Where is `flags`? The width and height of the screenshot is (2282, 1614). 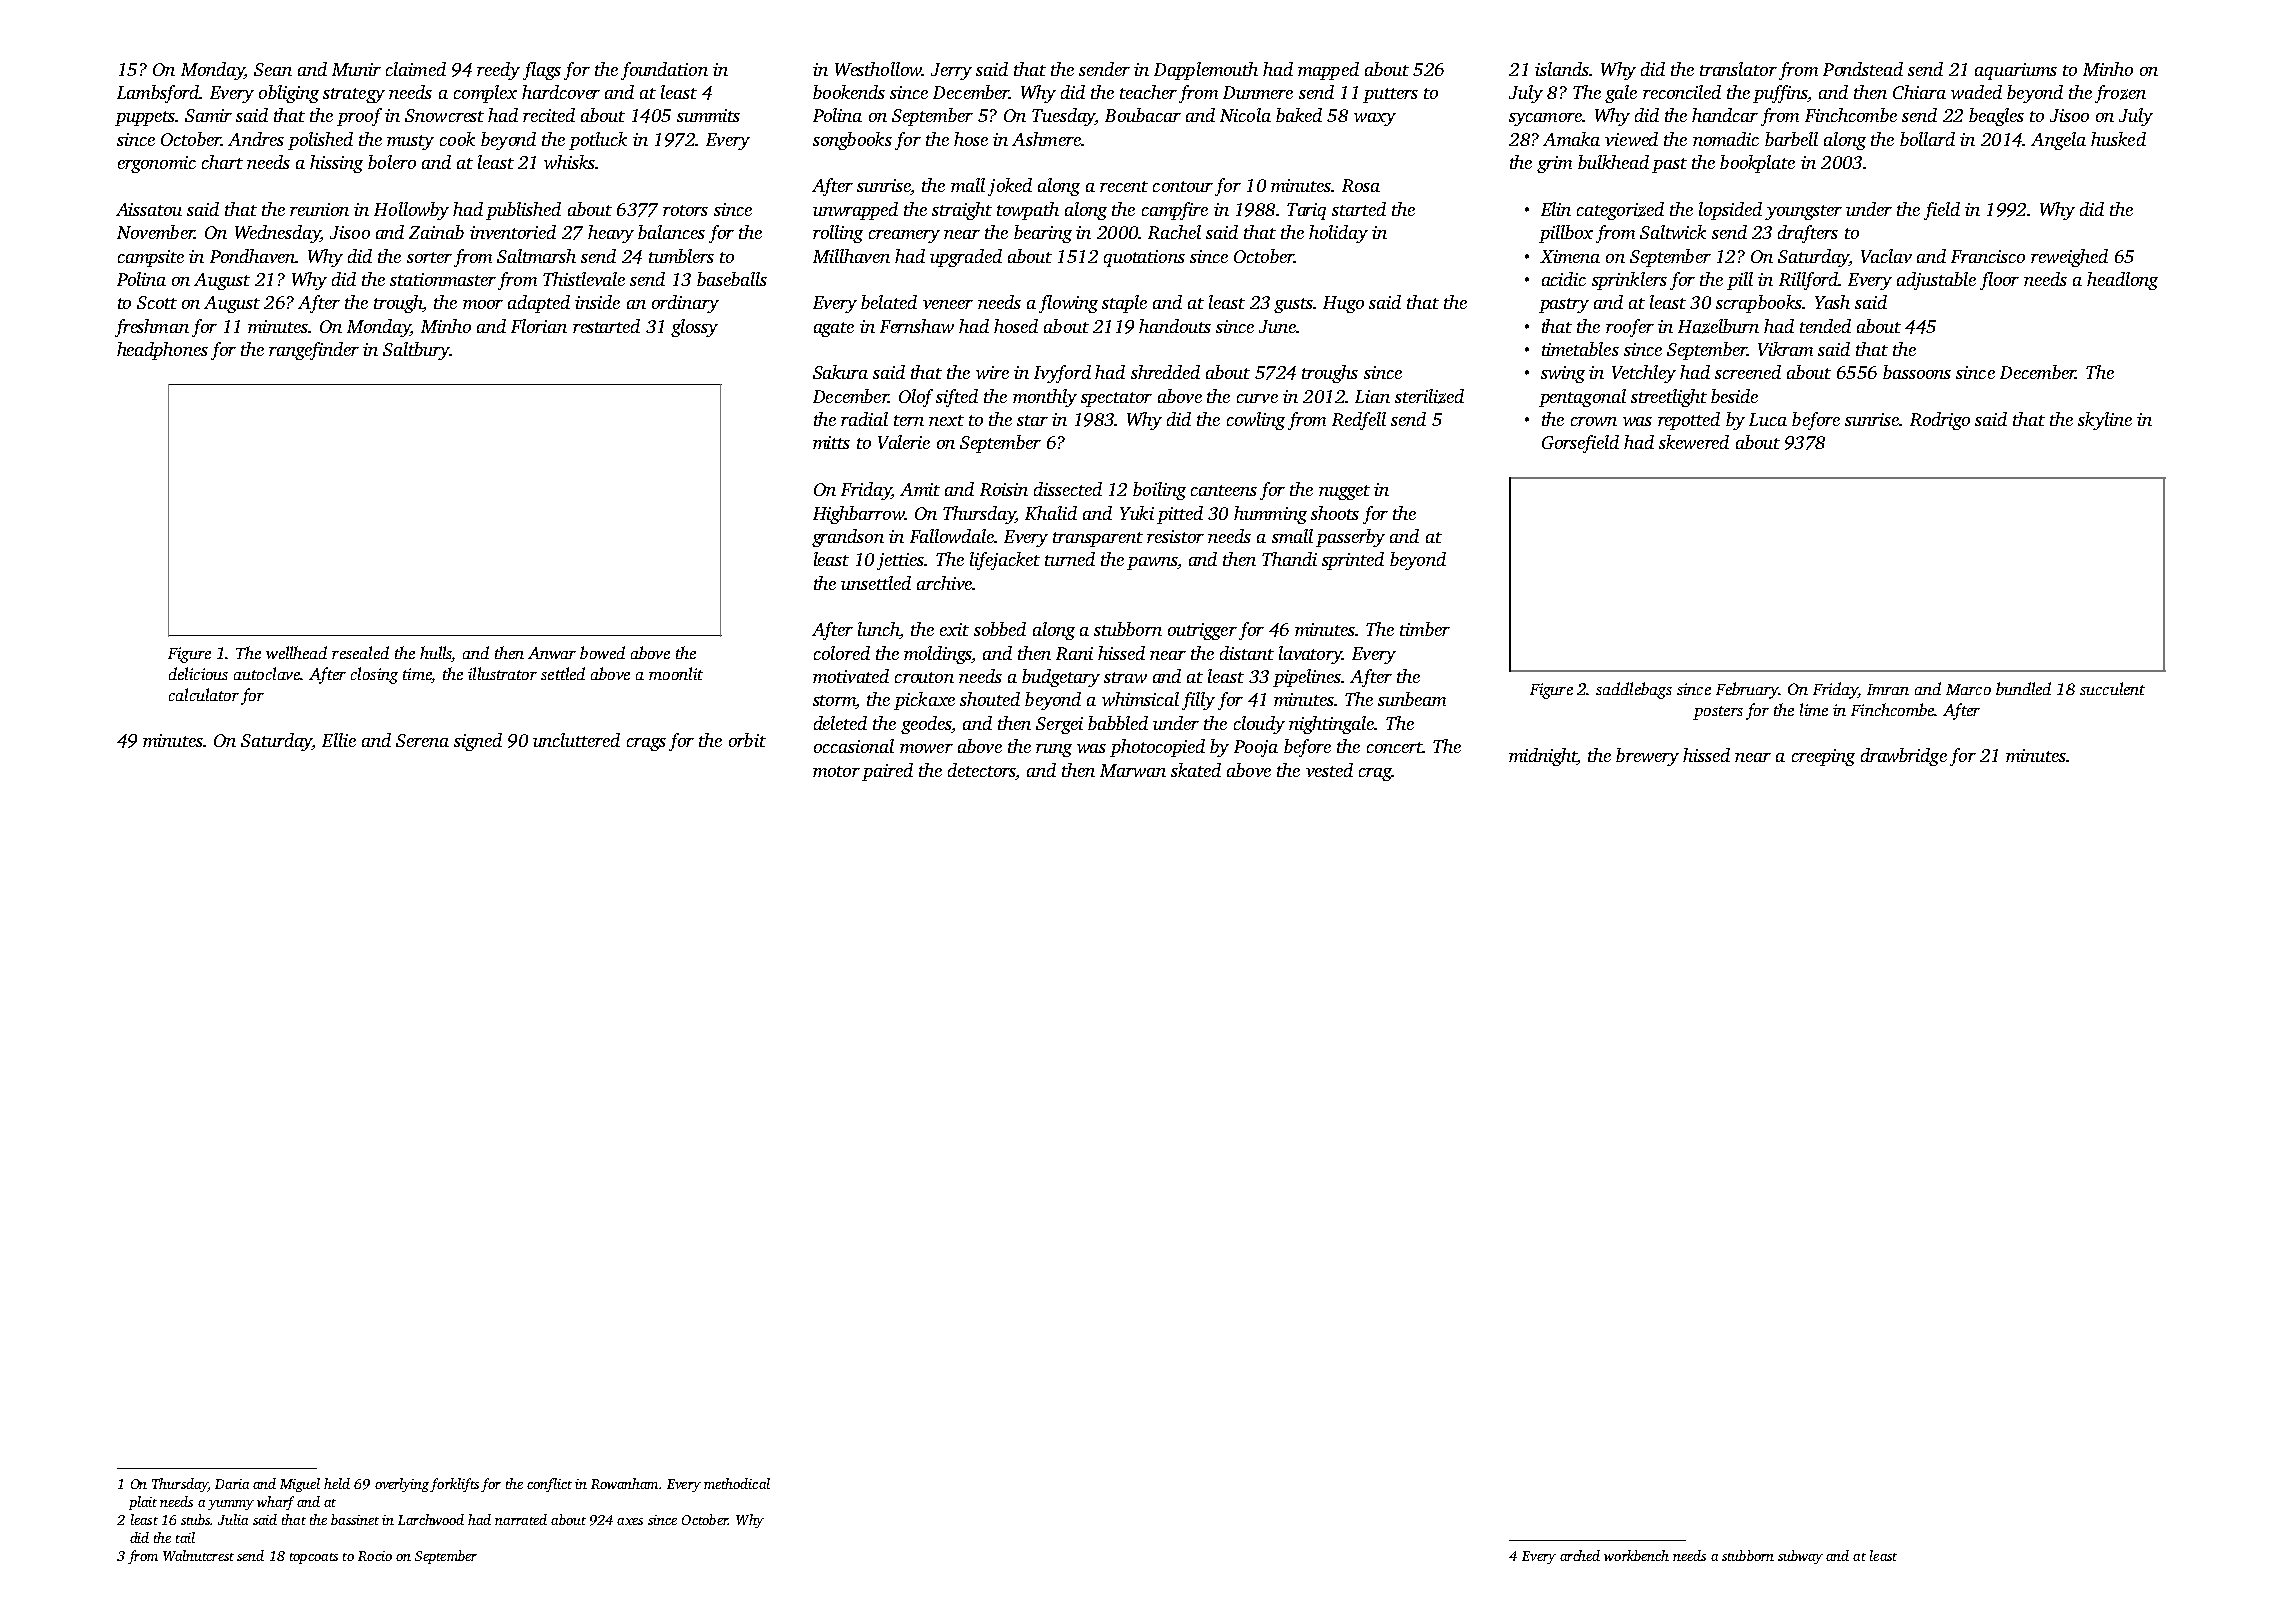
flags is located at coordinates (542, 71).
